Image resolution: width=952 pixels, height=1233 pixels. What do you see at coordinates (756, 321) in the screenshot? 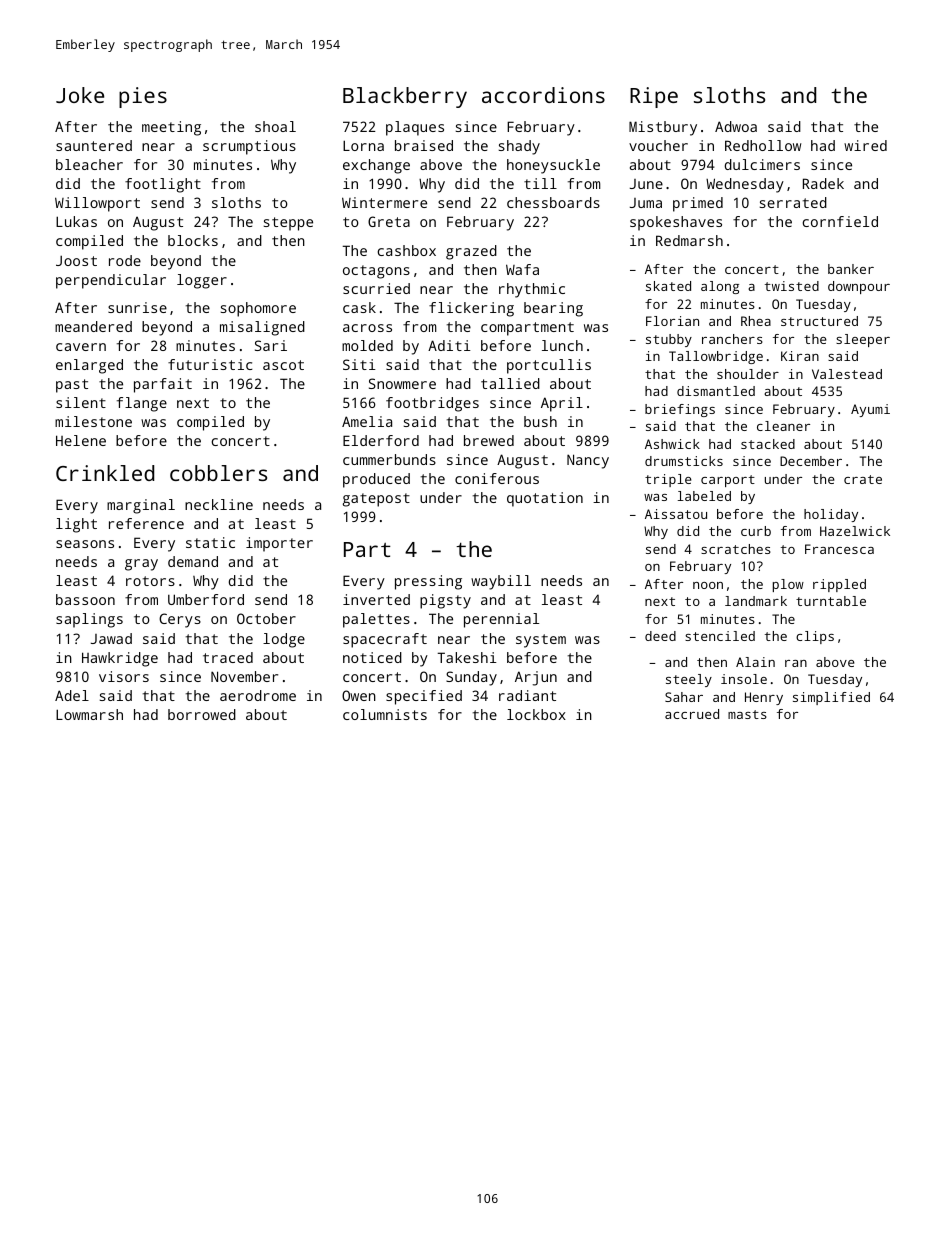
I see `Rhea` at bounding box center [756, 321].
